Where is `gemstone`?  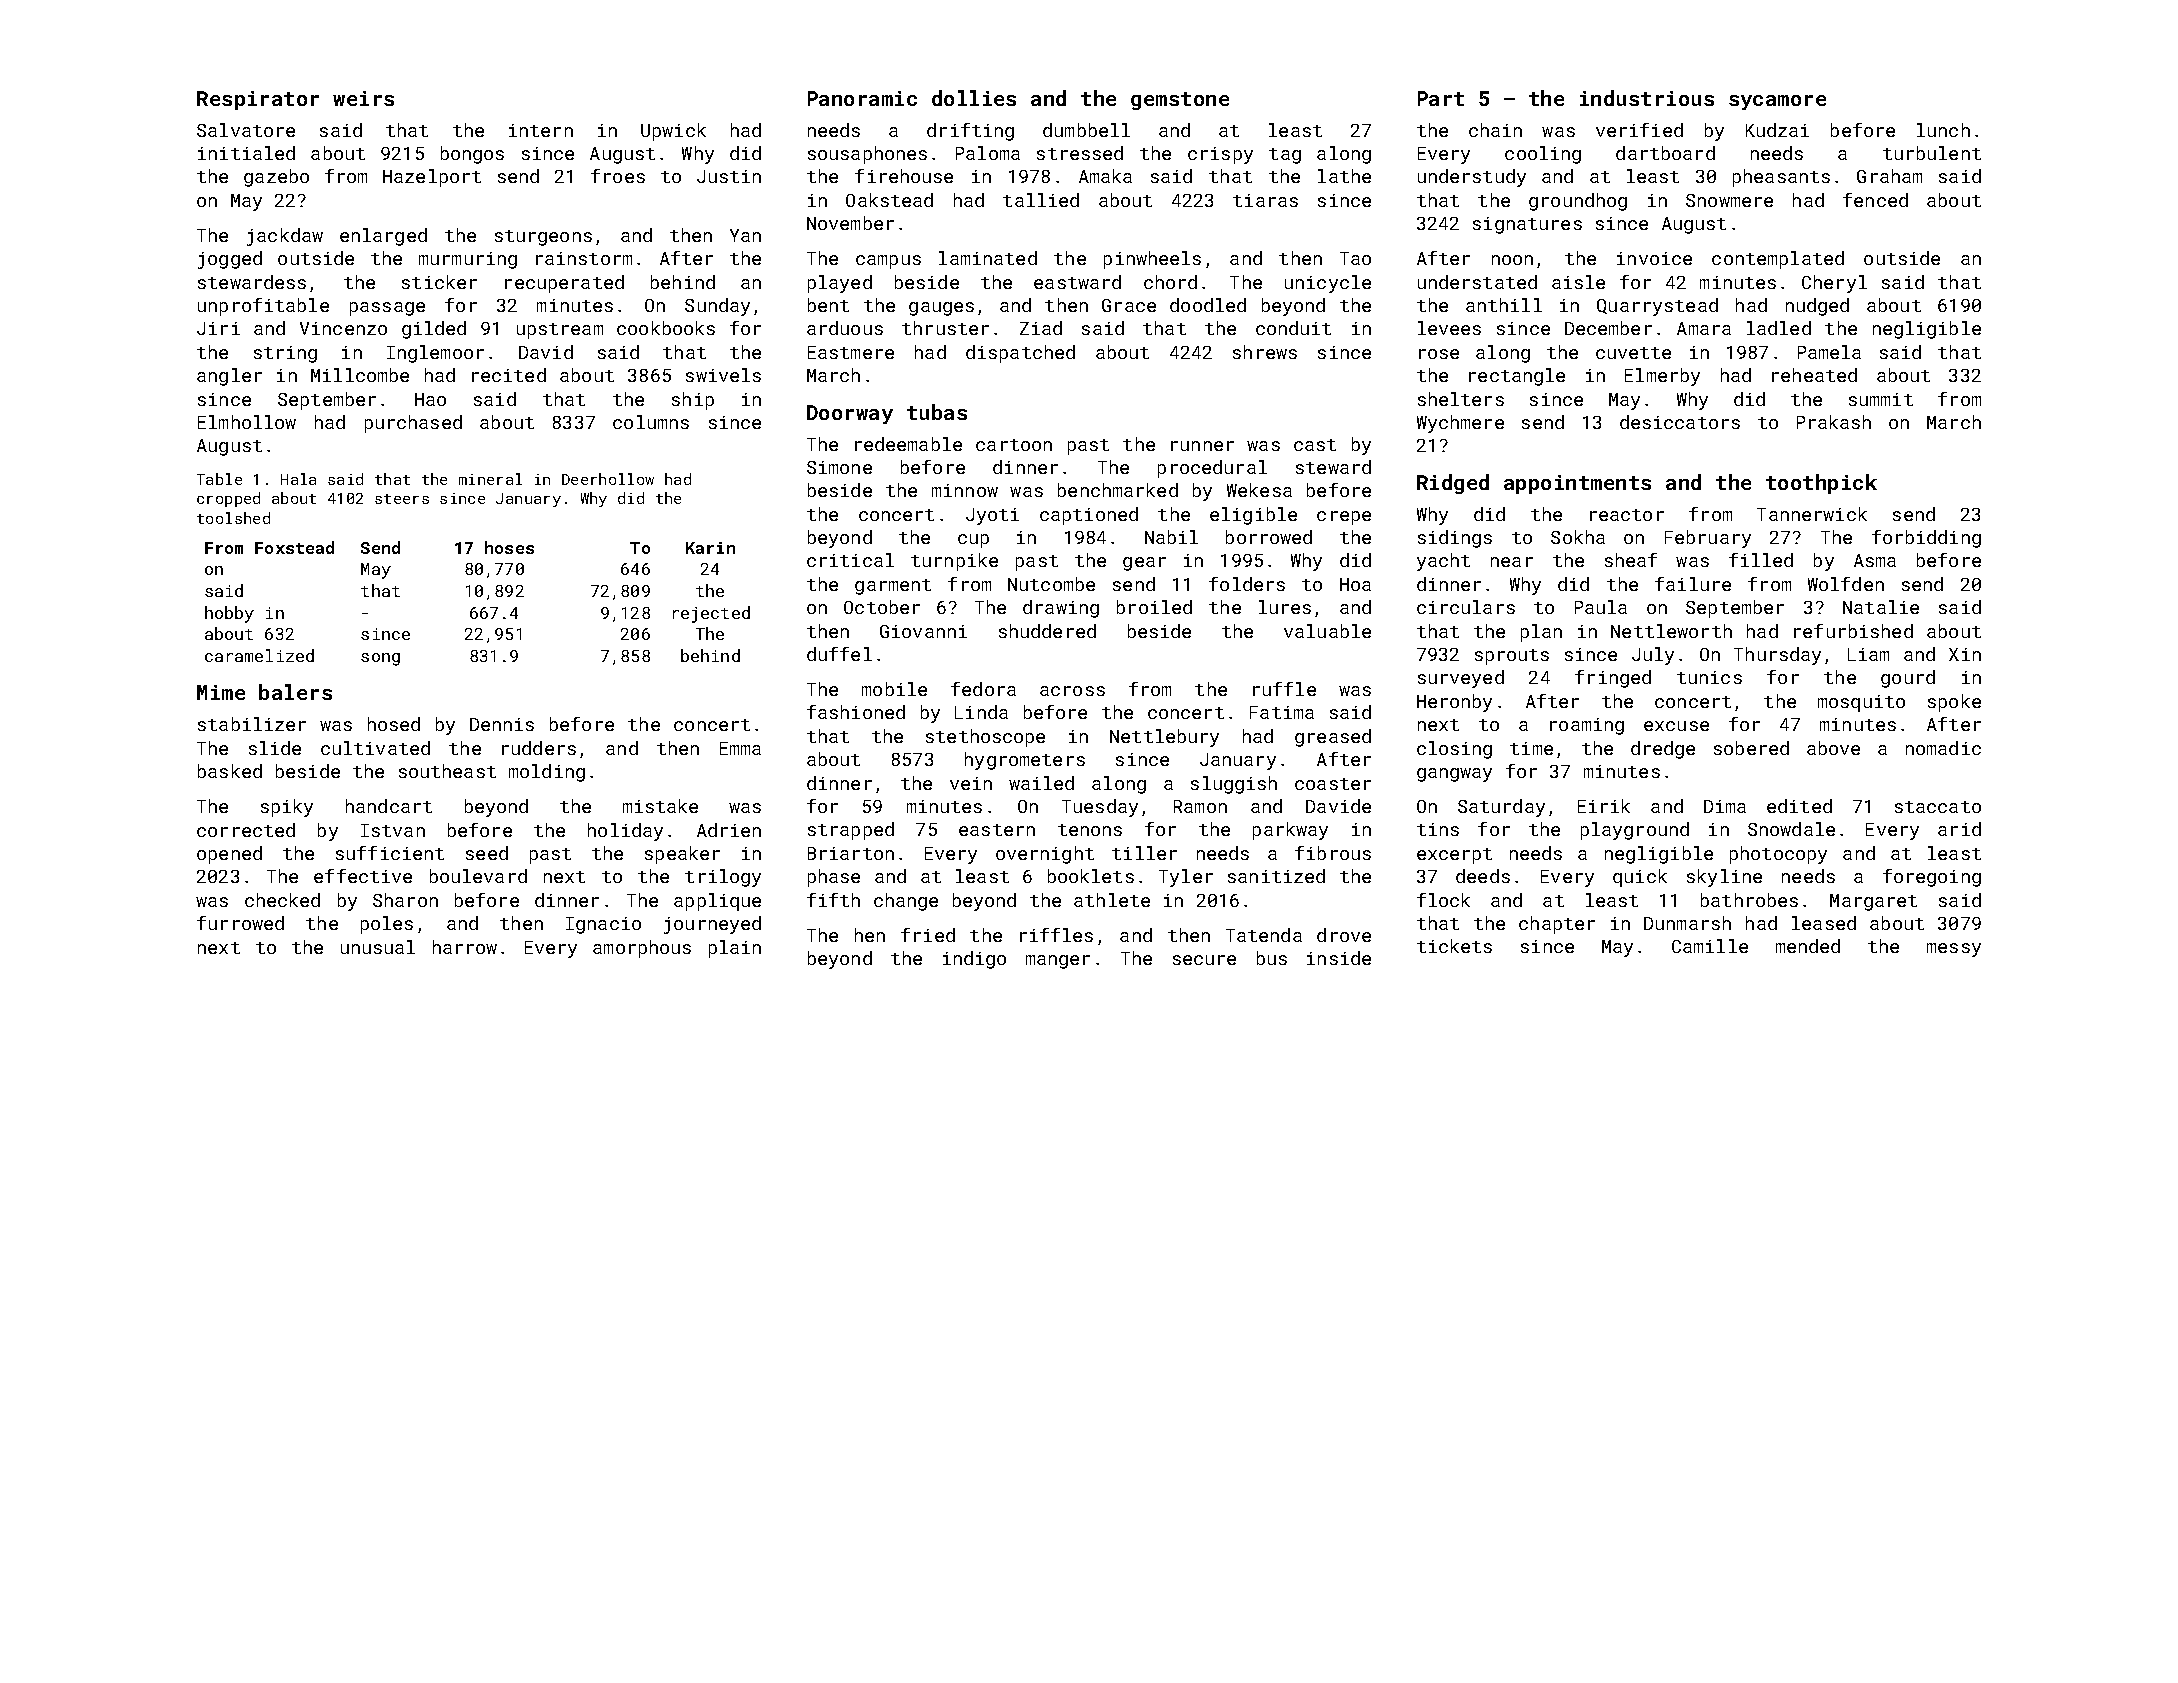
gemstone is located at coordinates (1180, 101).
